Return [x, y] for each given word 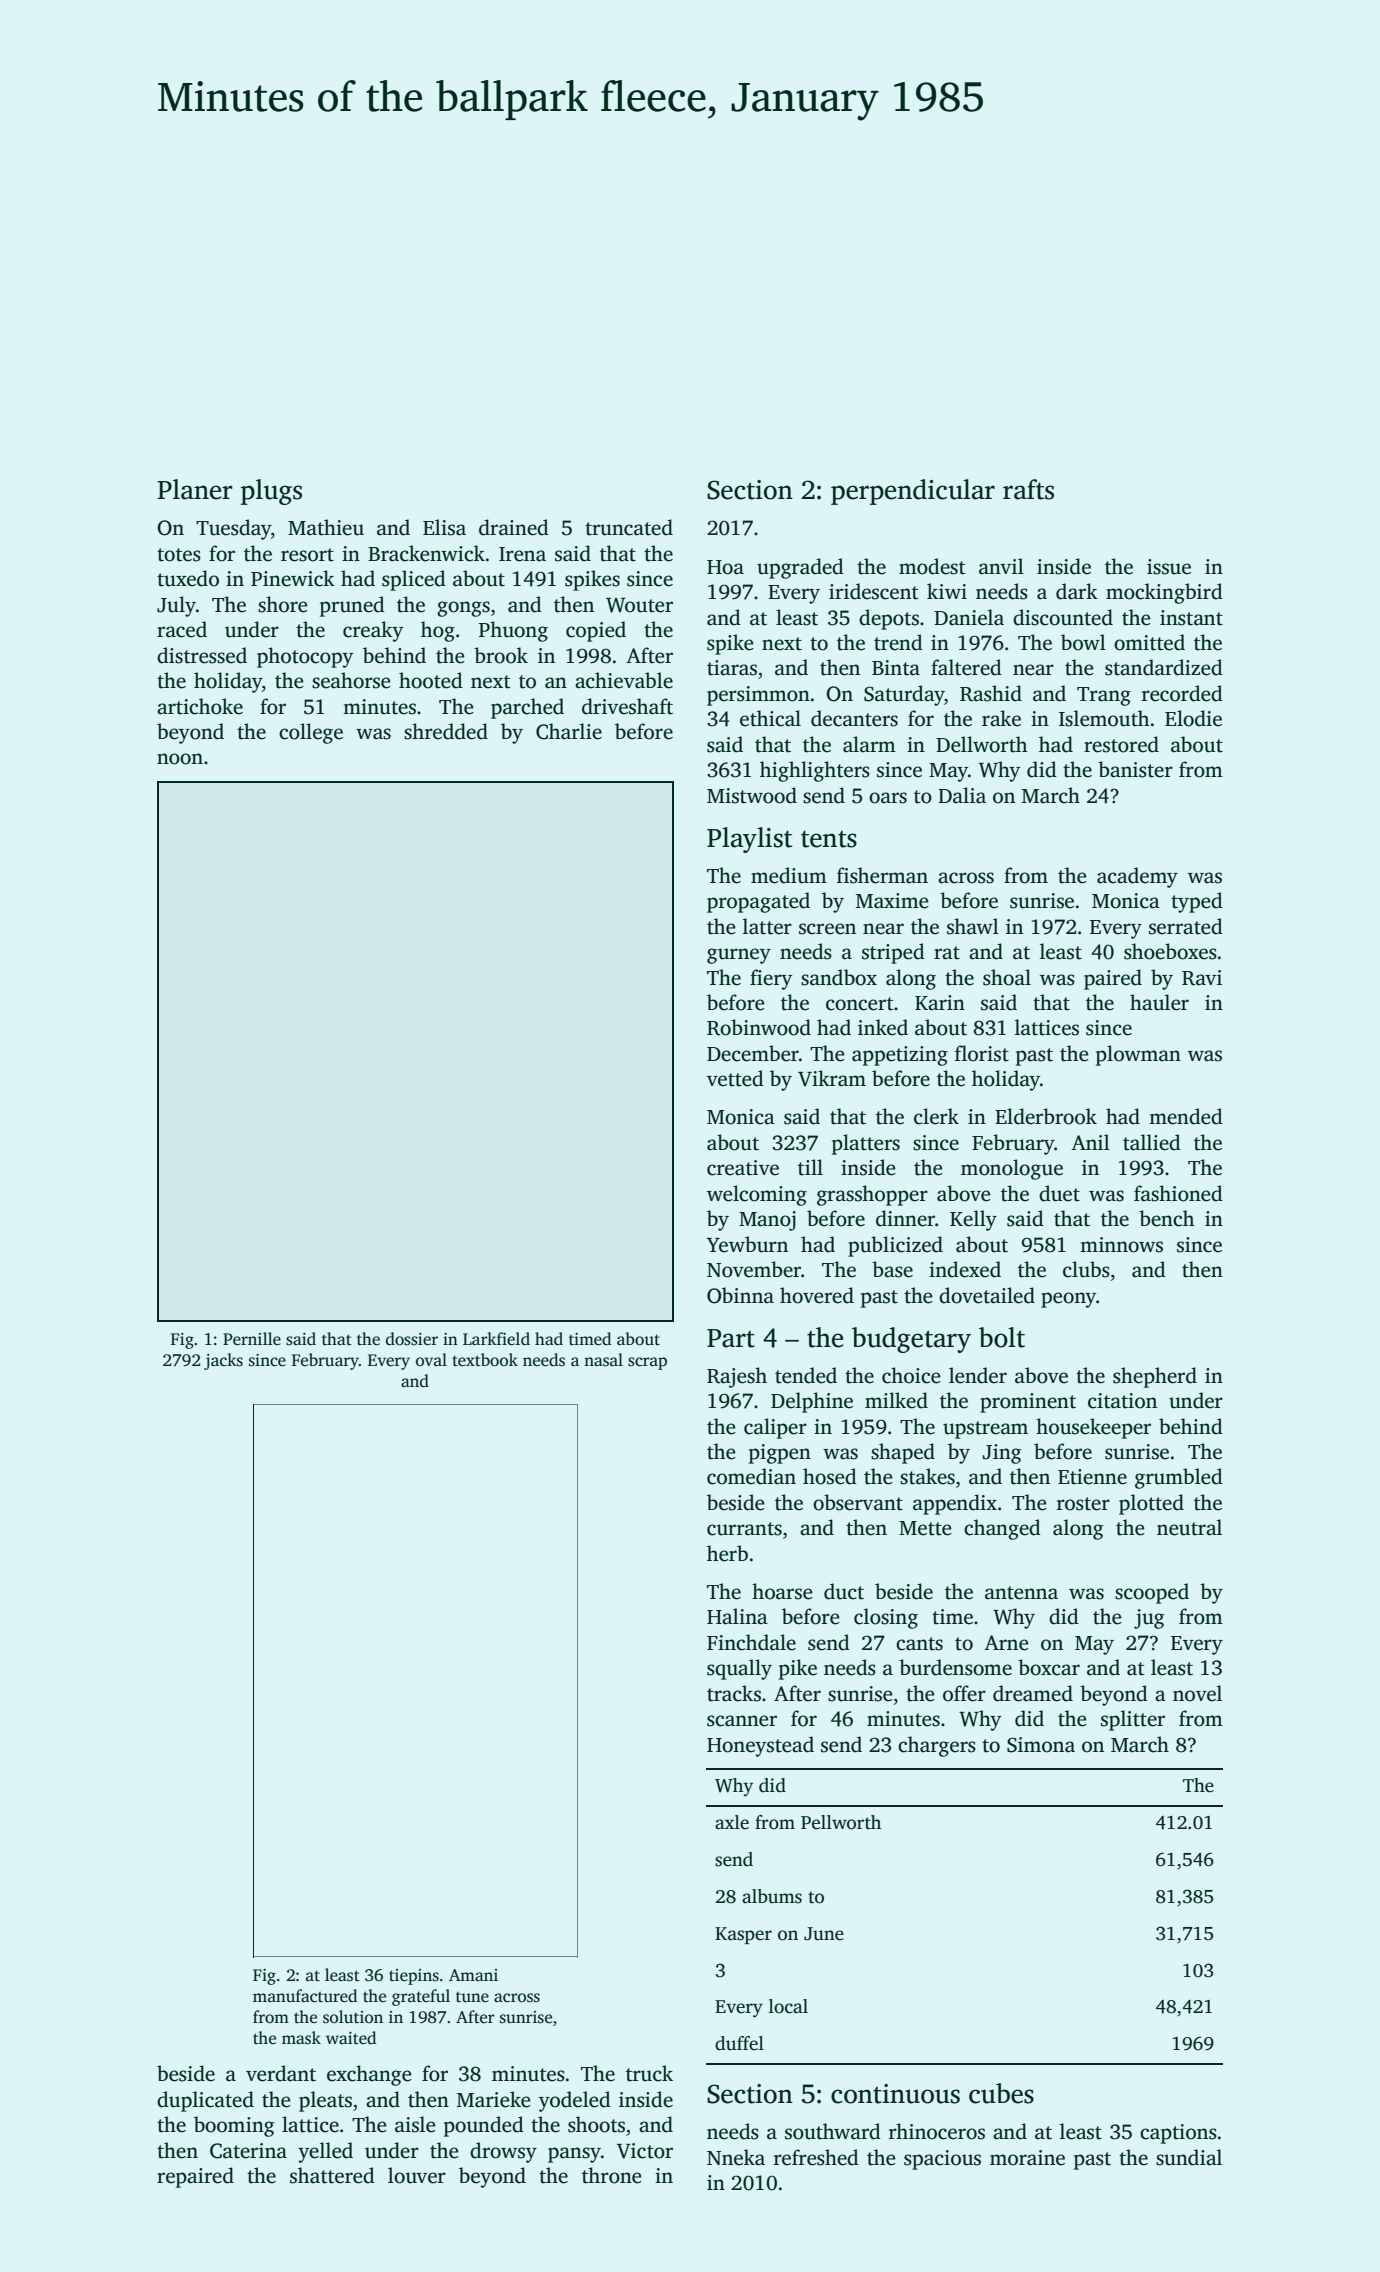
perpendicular [913, 492]
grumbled [1179, 1478]
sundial [1189, 2157]
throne [612, 2175]
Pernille [252, 1339]
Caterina [248, 2151]
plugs [271, 492]
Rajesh [737, 1377]
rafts [1028, 489]
